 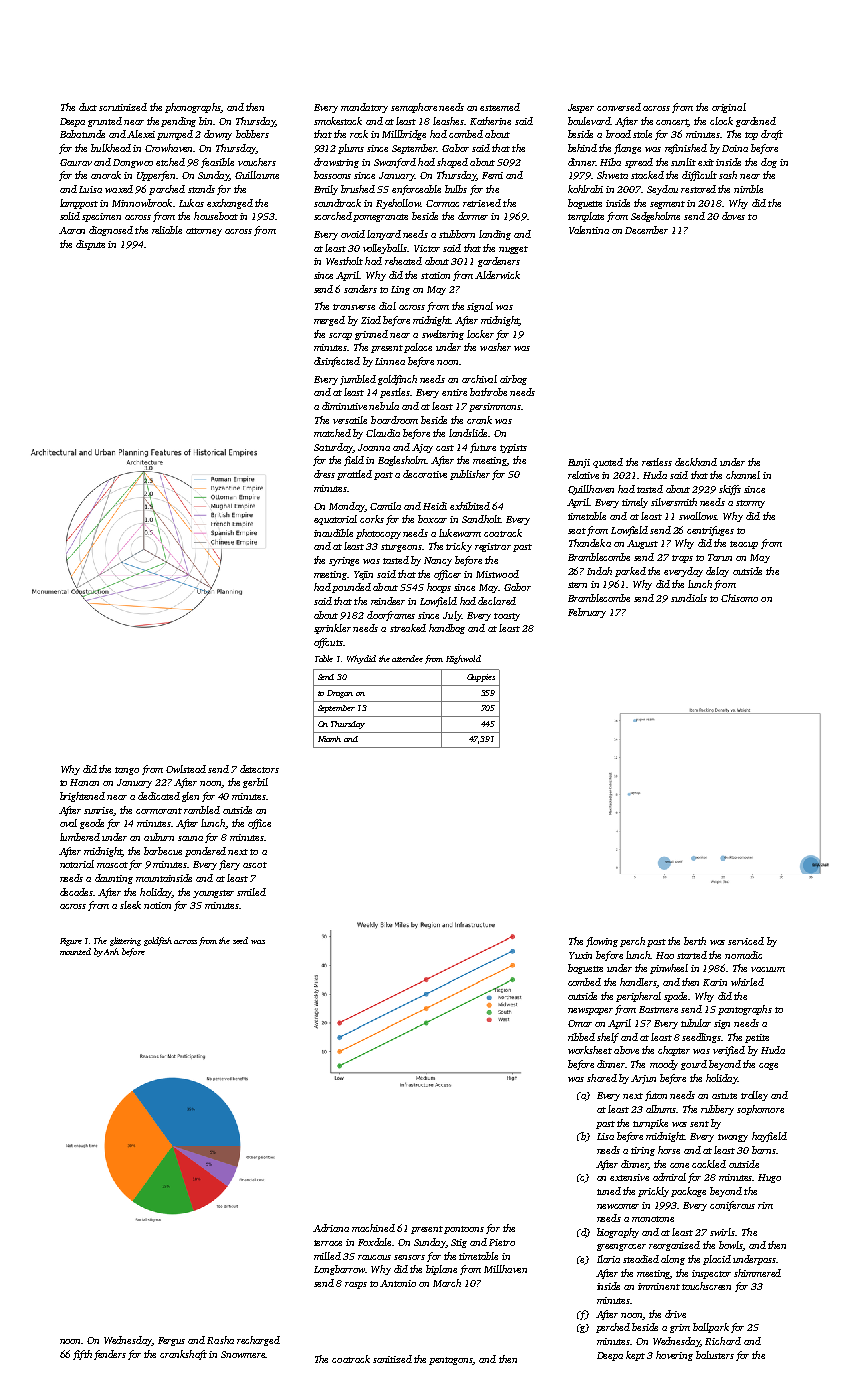 What do you see at coordinates (340, 694) in the screenshot?
I see `Dragan` at bounding box center [340, 694].
